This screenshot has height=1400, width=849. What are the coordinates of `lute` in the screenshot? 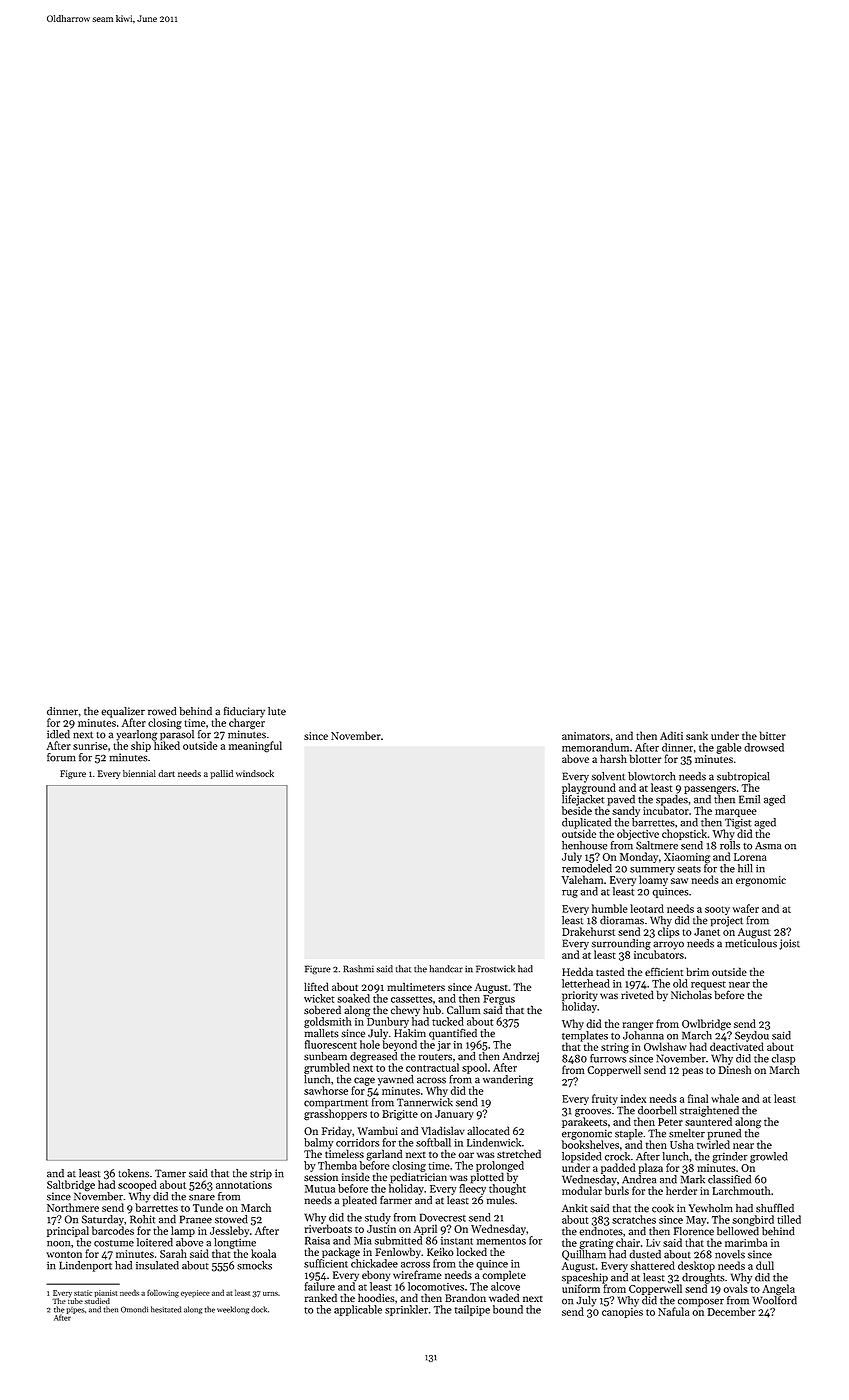 It's located at (277, 711).
